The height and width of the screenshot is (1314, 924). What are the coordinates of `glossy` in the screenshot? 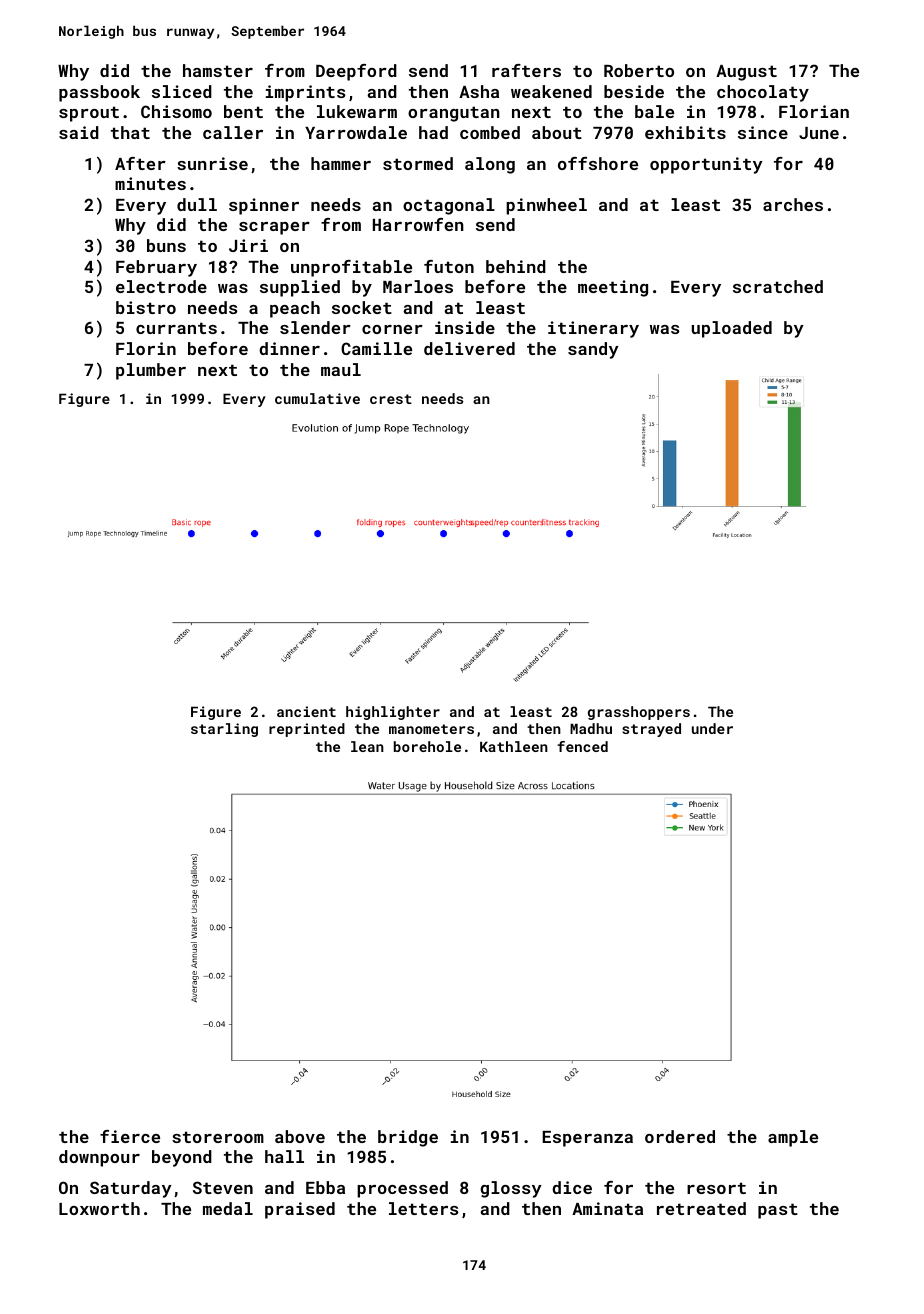 It's located at (511, 1189).
